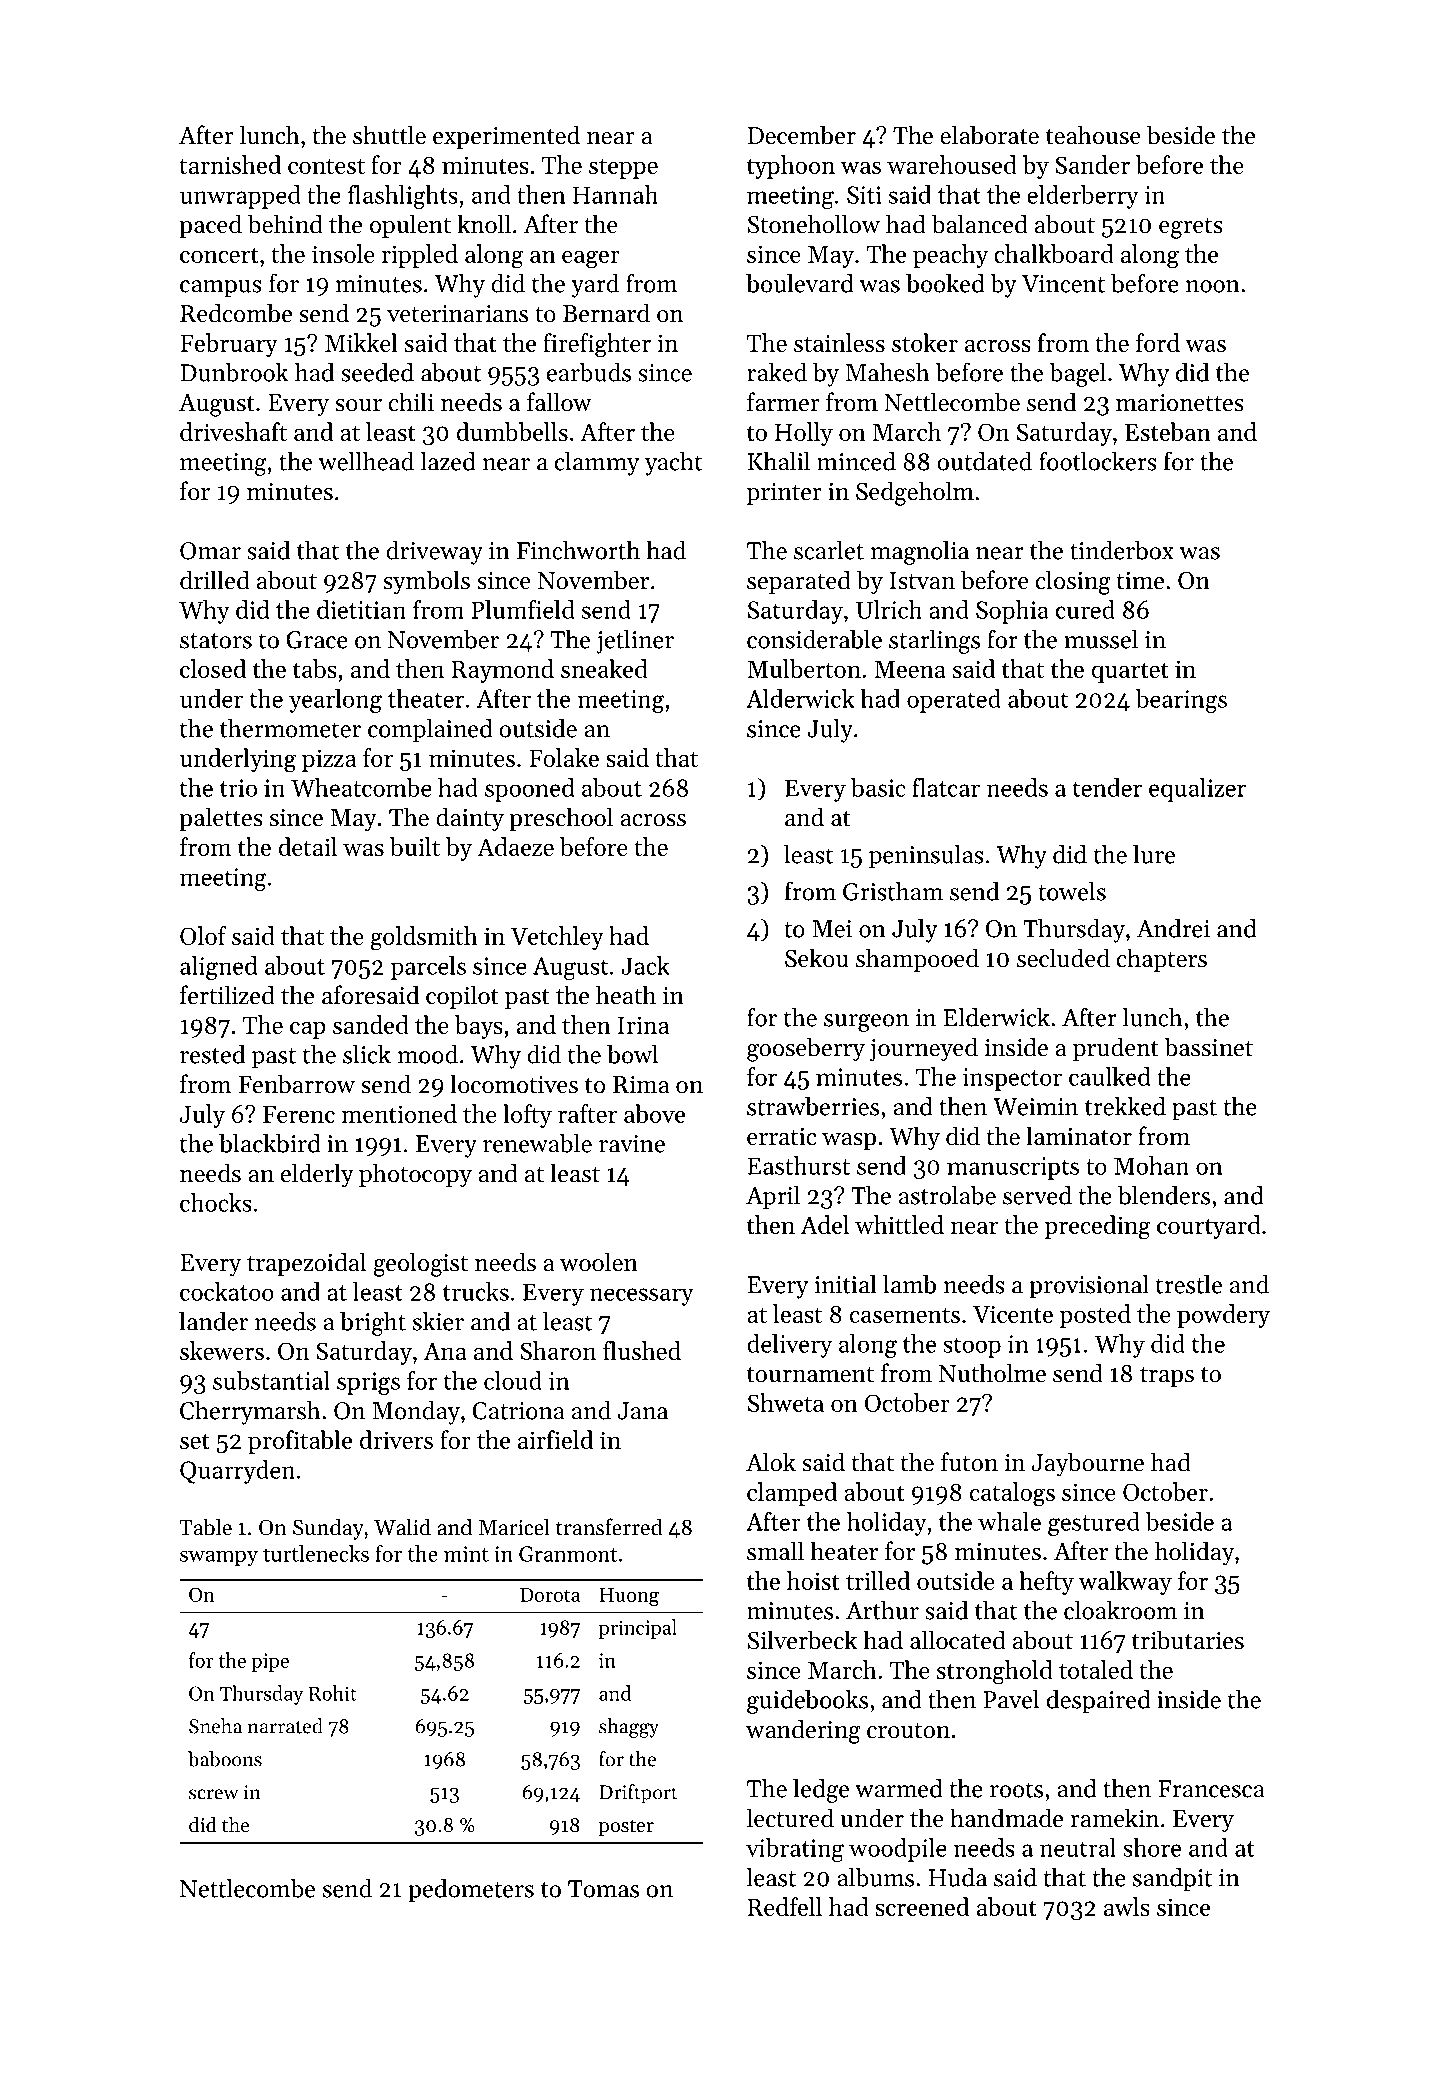 Image resolution: width=1450 pixels, height=2100 pixels. Describe the element at coordinates (424, 938) in the image. I see `goldsmith` at that location.
